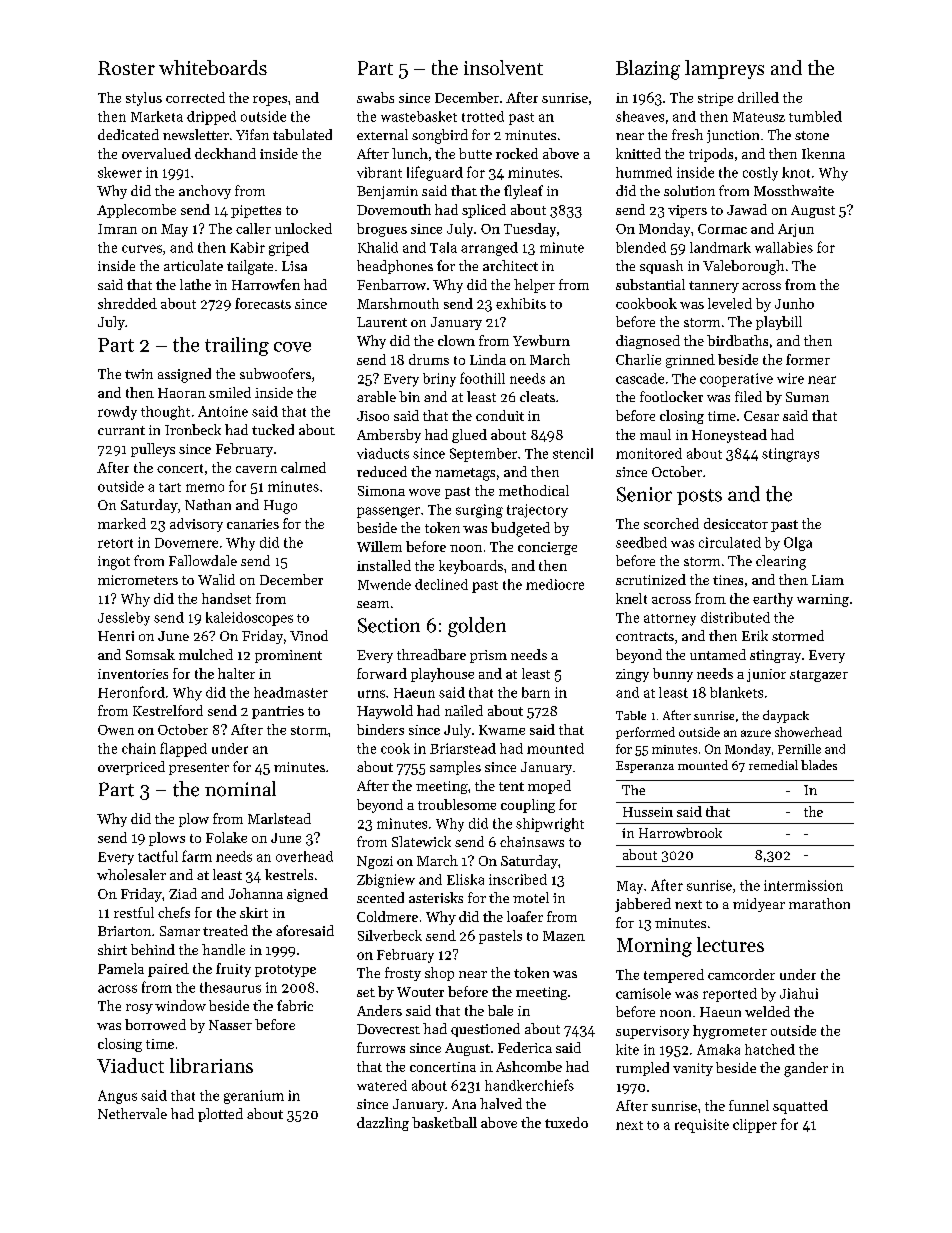  I want to click on whiteboards, so click(213, 67).
